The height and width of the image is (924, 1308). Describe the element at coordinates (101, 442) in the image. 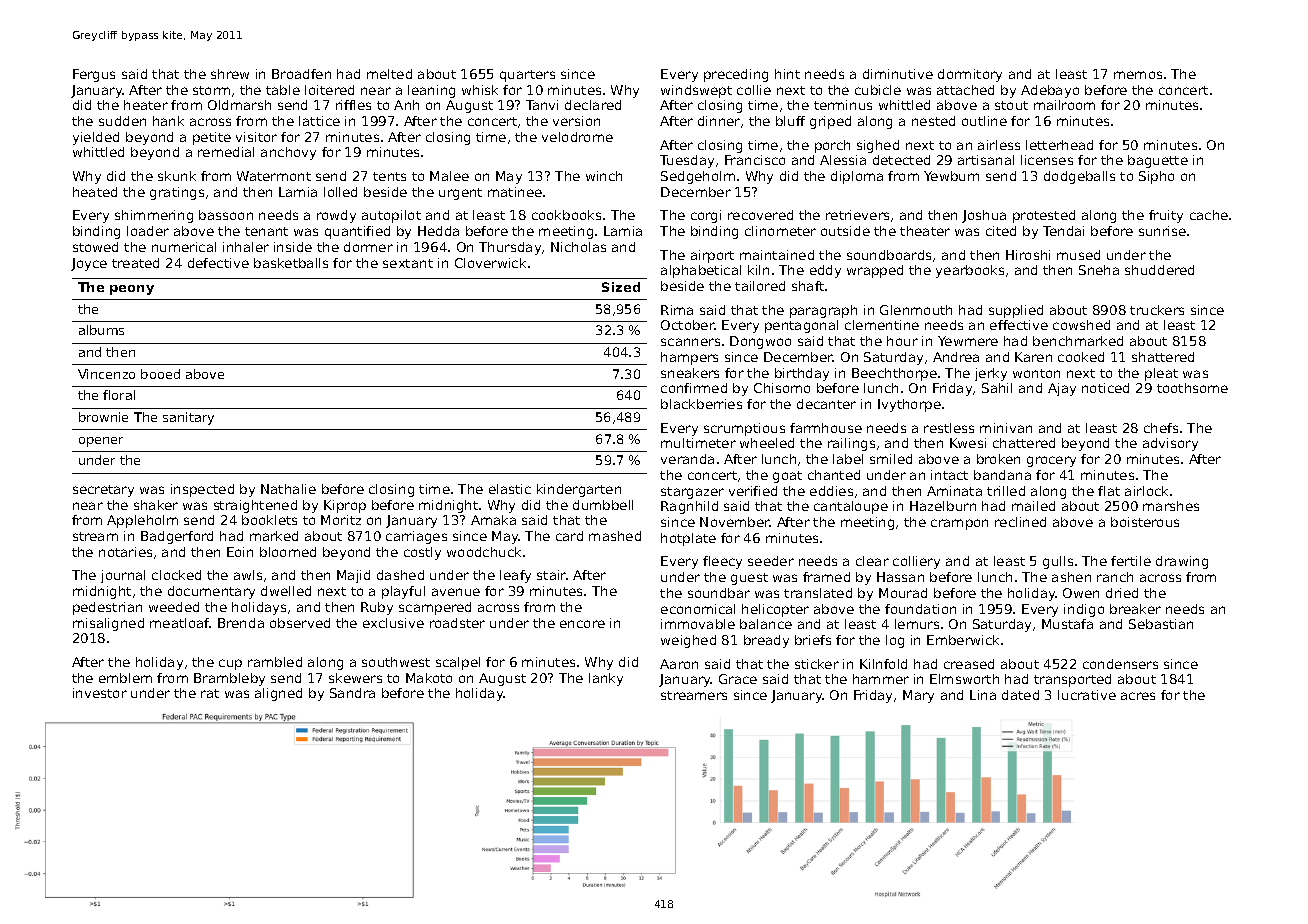

I see `opener` at that location.
